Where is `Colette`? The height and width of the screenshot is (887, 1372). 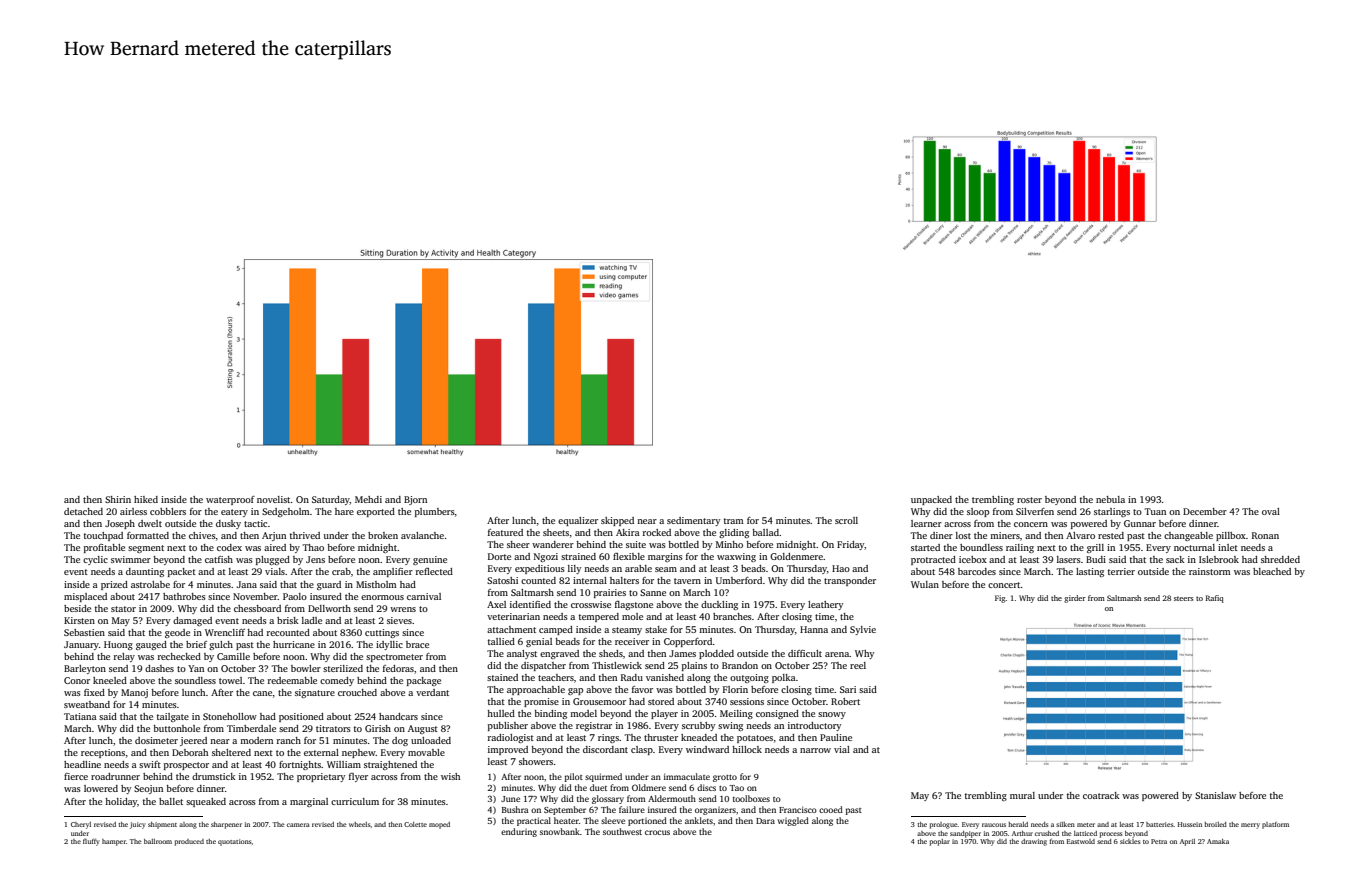
Colette is located at coordinates (415, 824).
